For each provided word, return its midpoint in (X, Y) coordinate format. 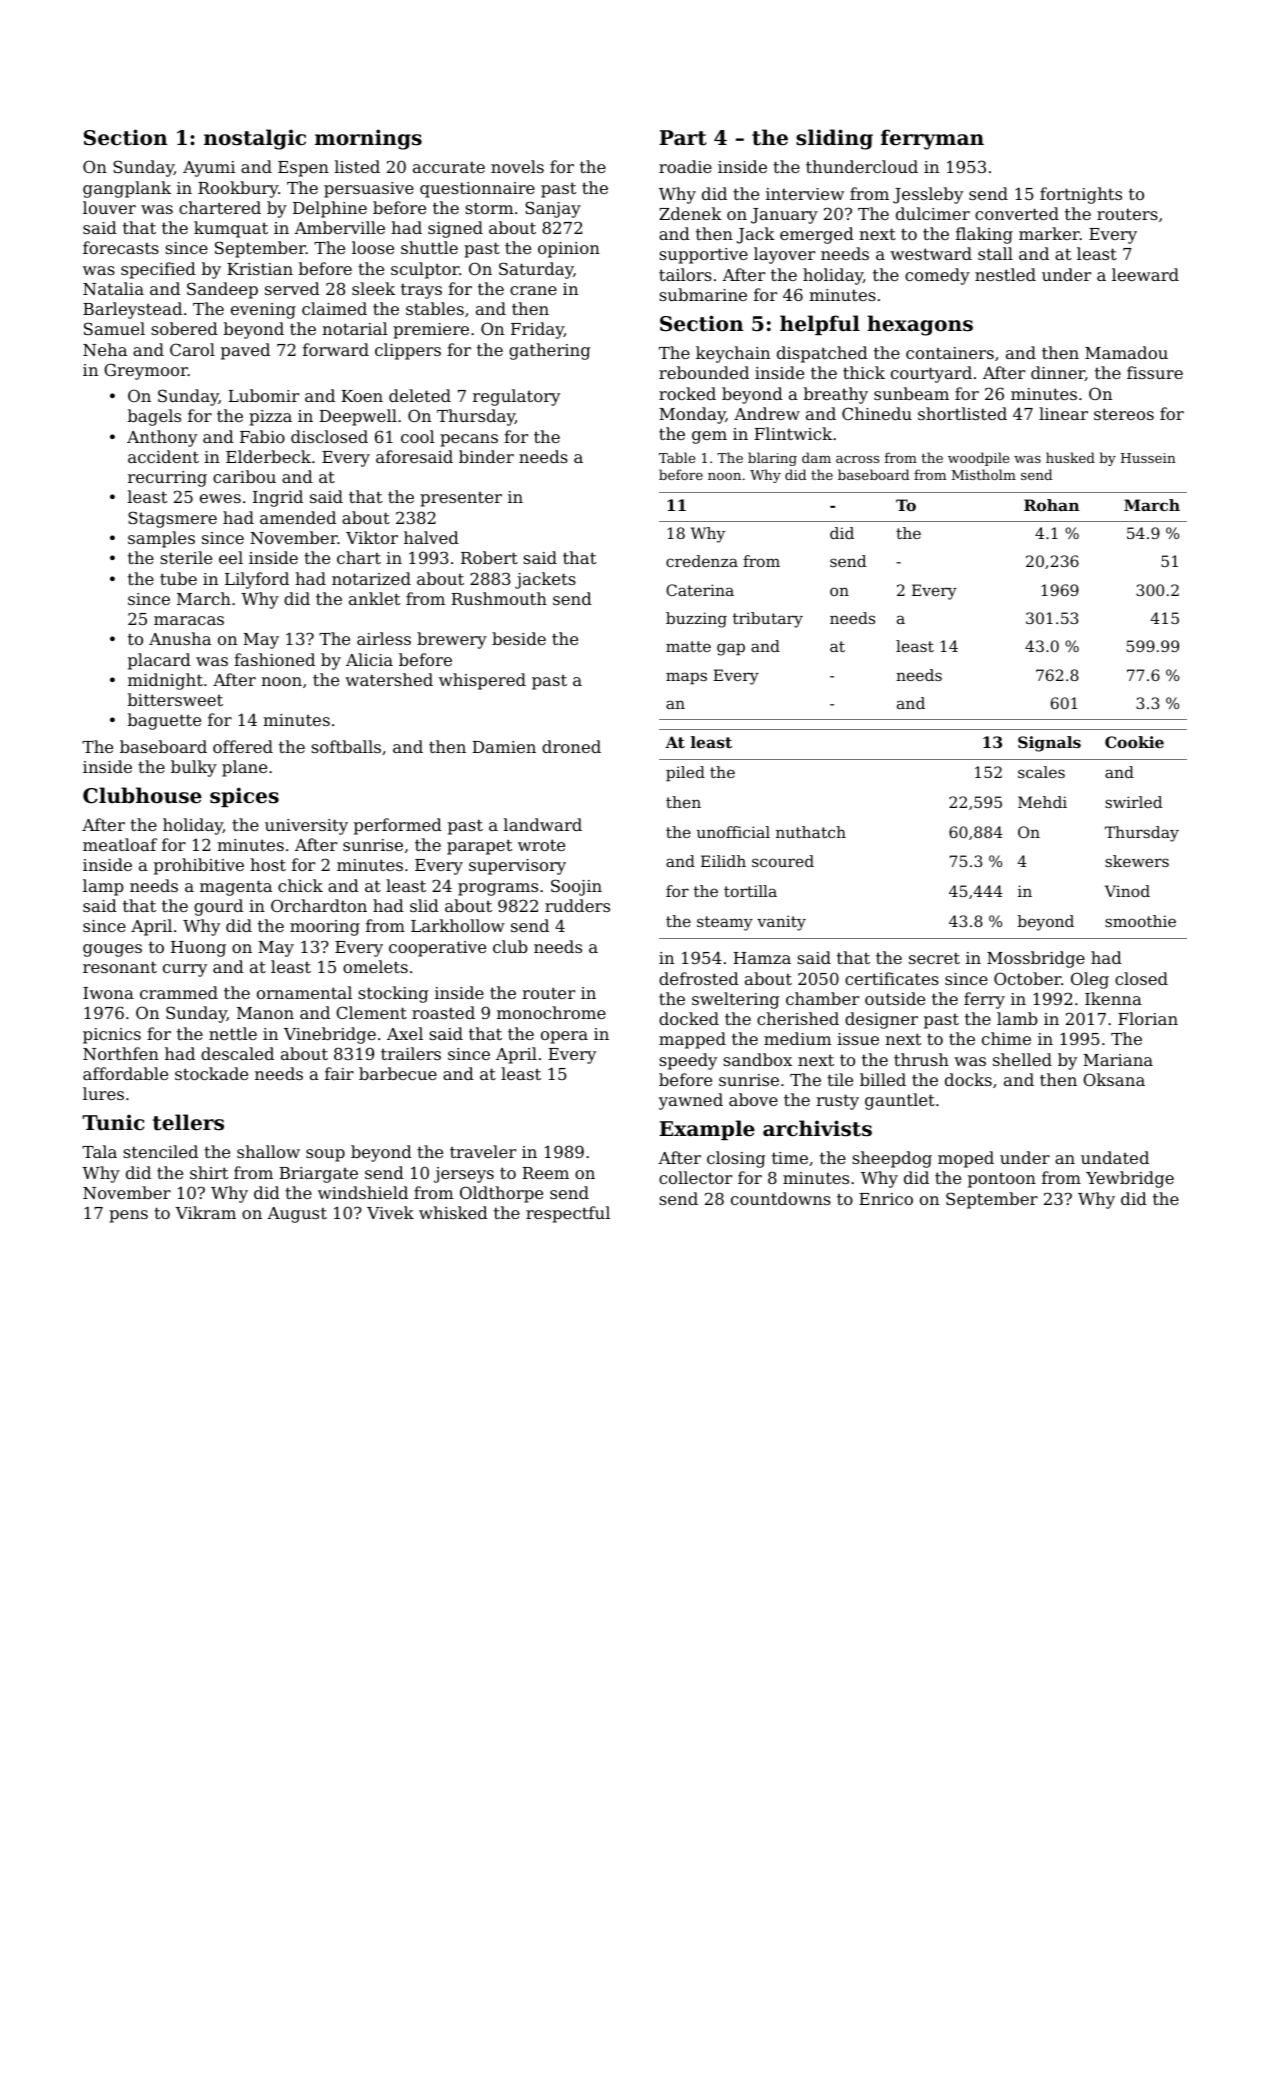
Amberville (339, 227)
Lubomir (263, 395)
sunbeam (911, 393)
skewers (1137, 861)
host (268, 864)
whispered (482, 681)
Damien (504, 747)
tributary (768, 620)
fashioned (274, 659)
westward (931, 253)
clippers (408, 351)
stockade (211, 1073)
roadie (685, 166)
